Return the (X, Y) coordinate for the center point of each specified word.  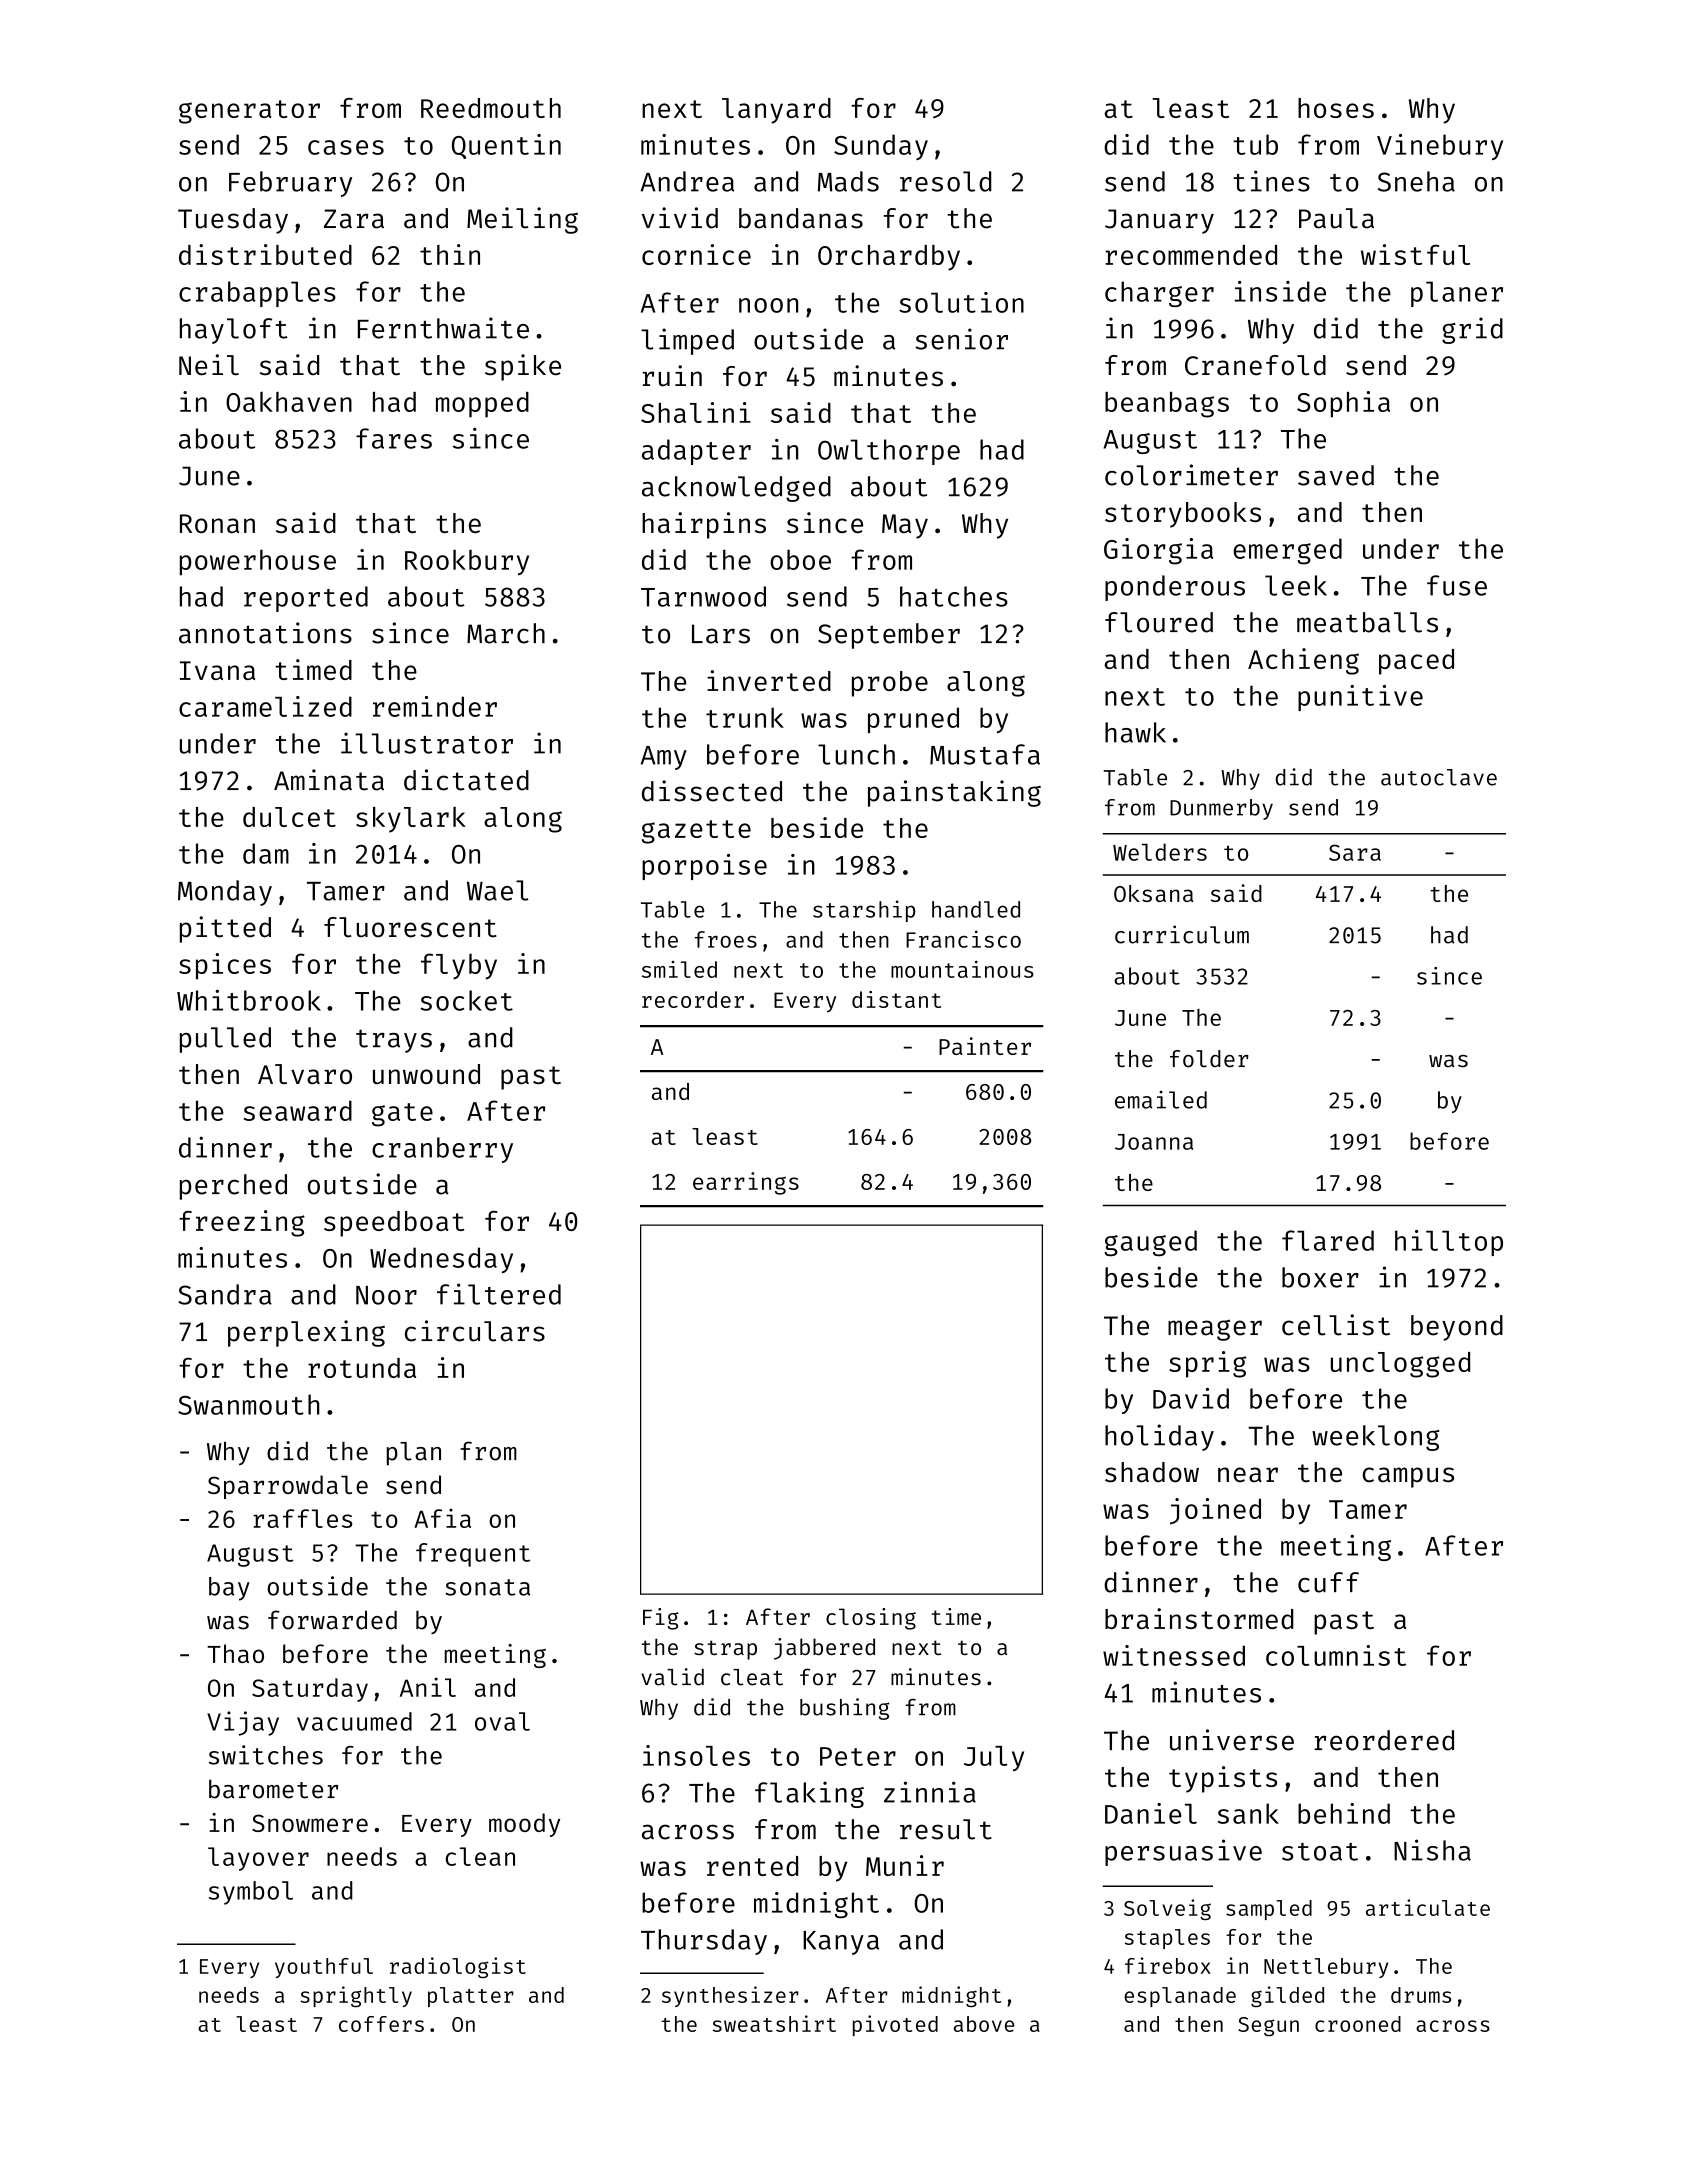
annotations (265, 633)
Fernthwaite (443, 328)
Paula (1336, 218)
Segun (1268, 2027)
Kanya (841, 1943)
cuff (1328, 1582)
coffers (381, 2024)
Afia (442, 1518)
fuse (1457, 585)
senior (961, 339)
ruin (672, 376)
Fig (661, 1619)
